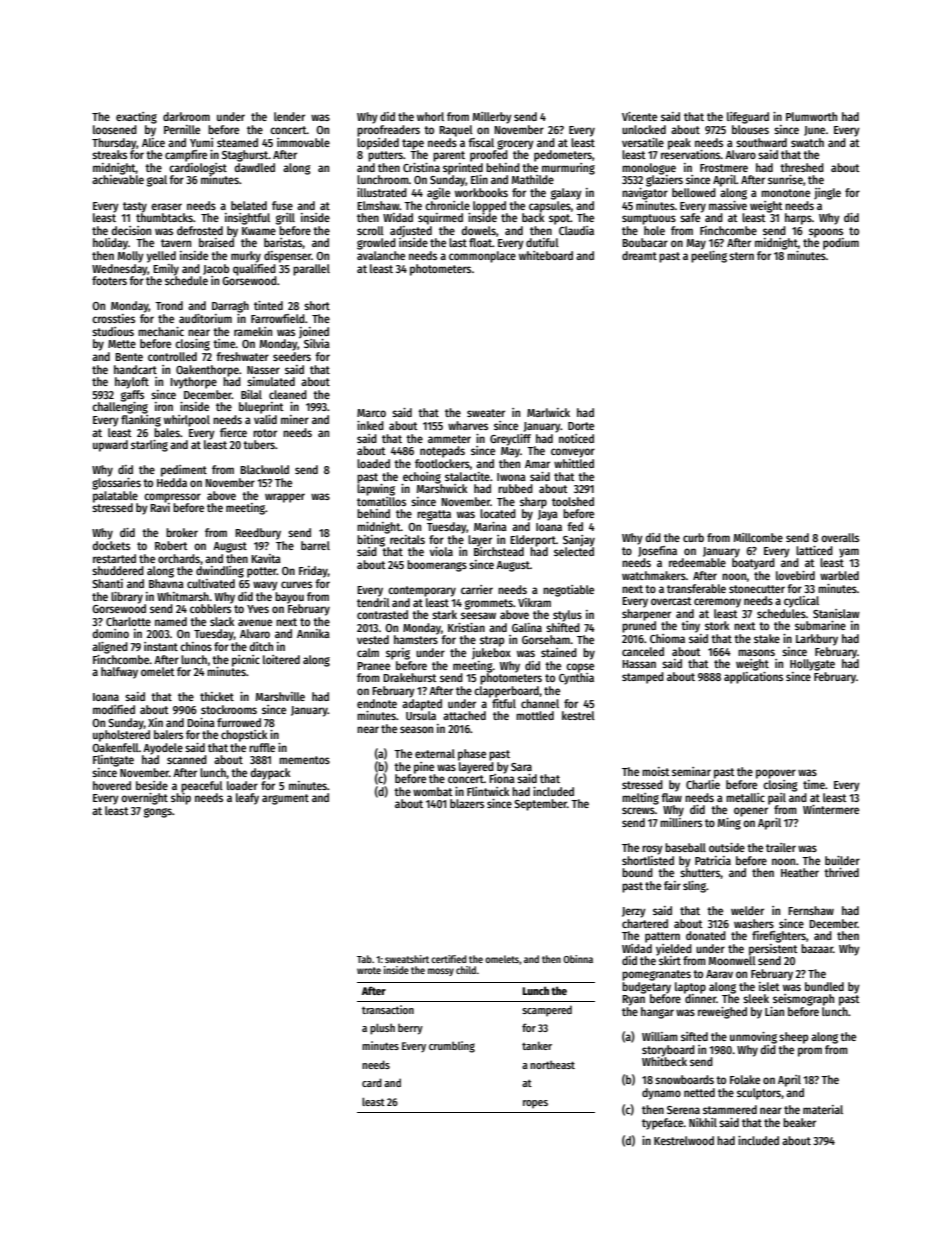 This screenshot has height=1233, width=952. What do you see at coordinates (811, 910) in the screenshot?
I see `Fernshaw` at bounding box center [811, 910].
